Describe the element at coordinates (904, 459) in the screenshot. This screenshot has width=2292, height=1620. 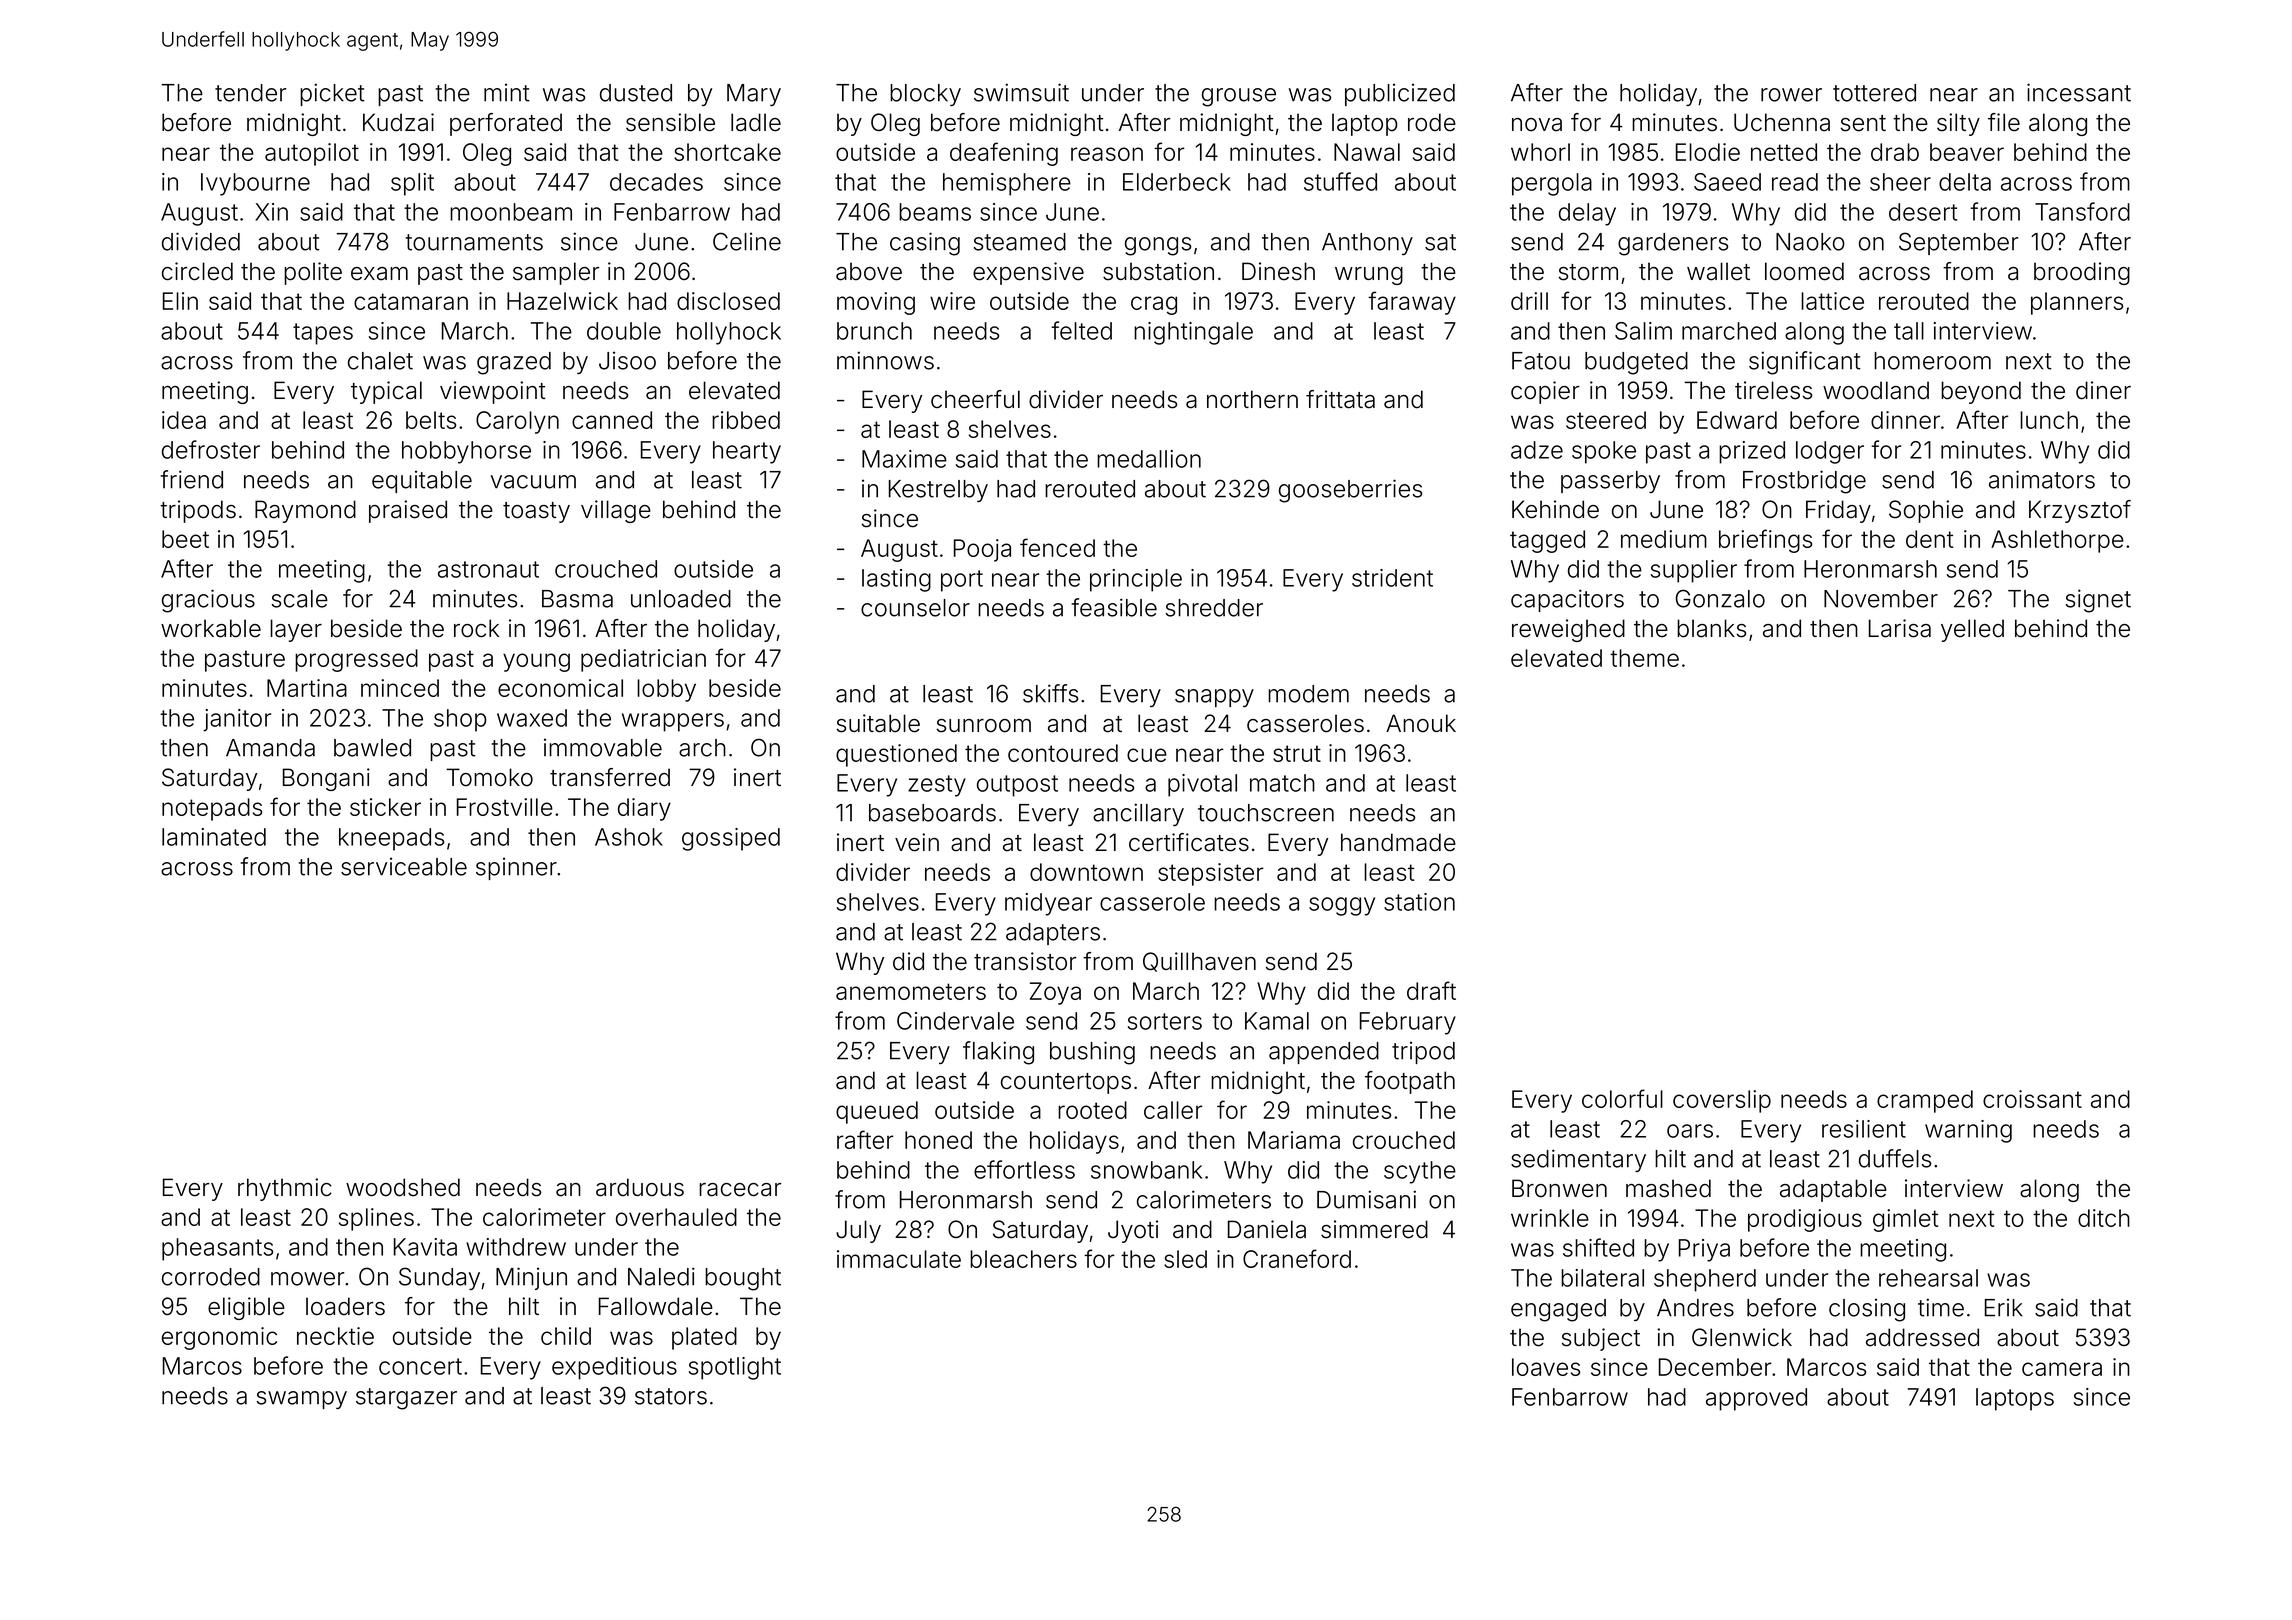
I see `Maxime` at that location.
